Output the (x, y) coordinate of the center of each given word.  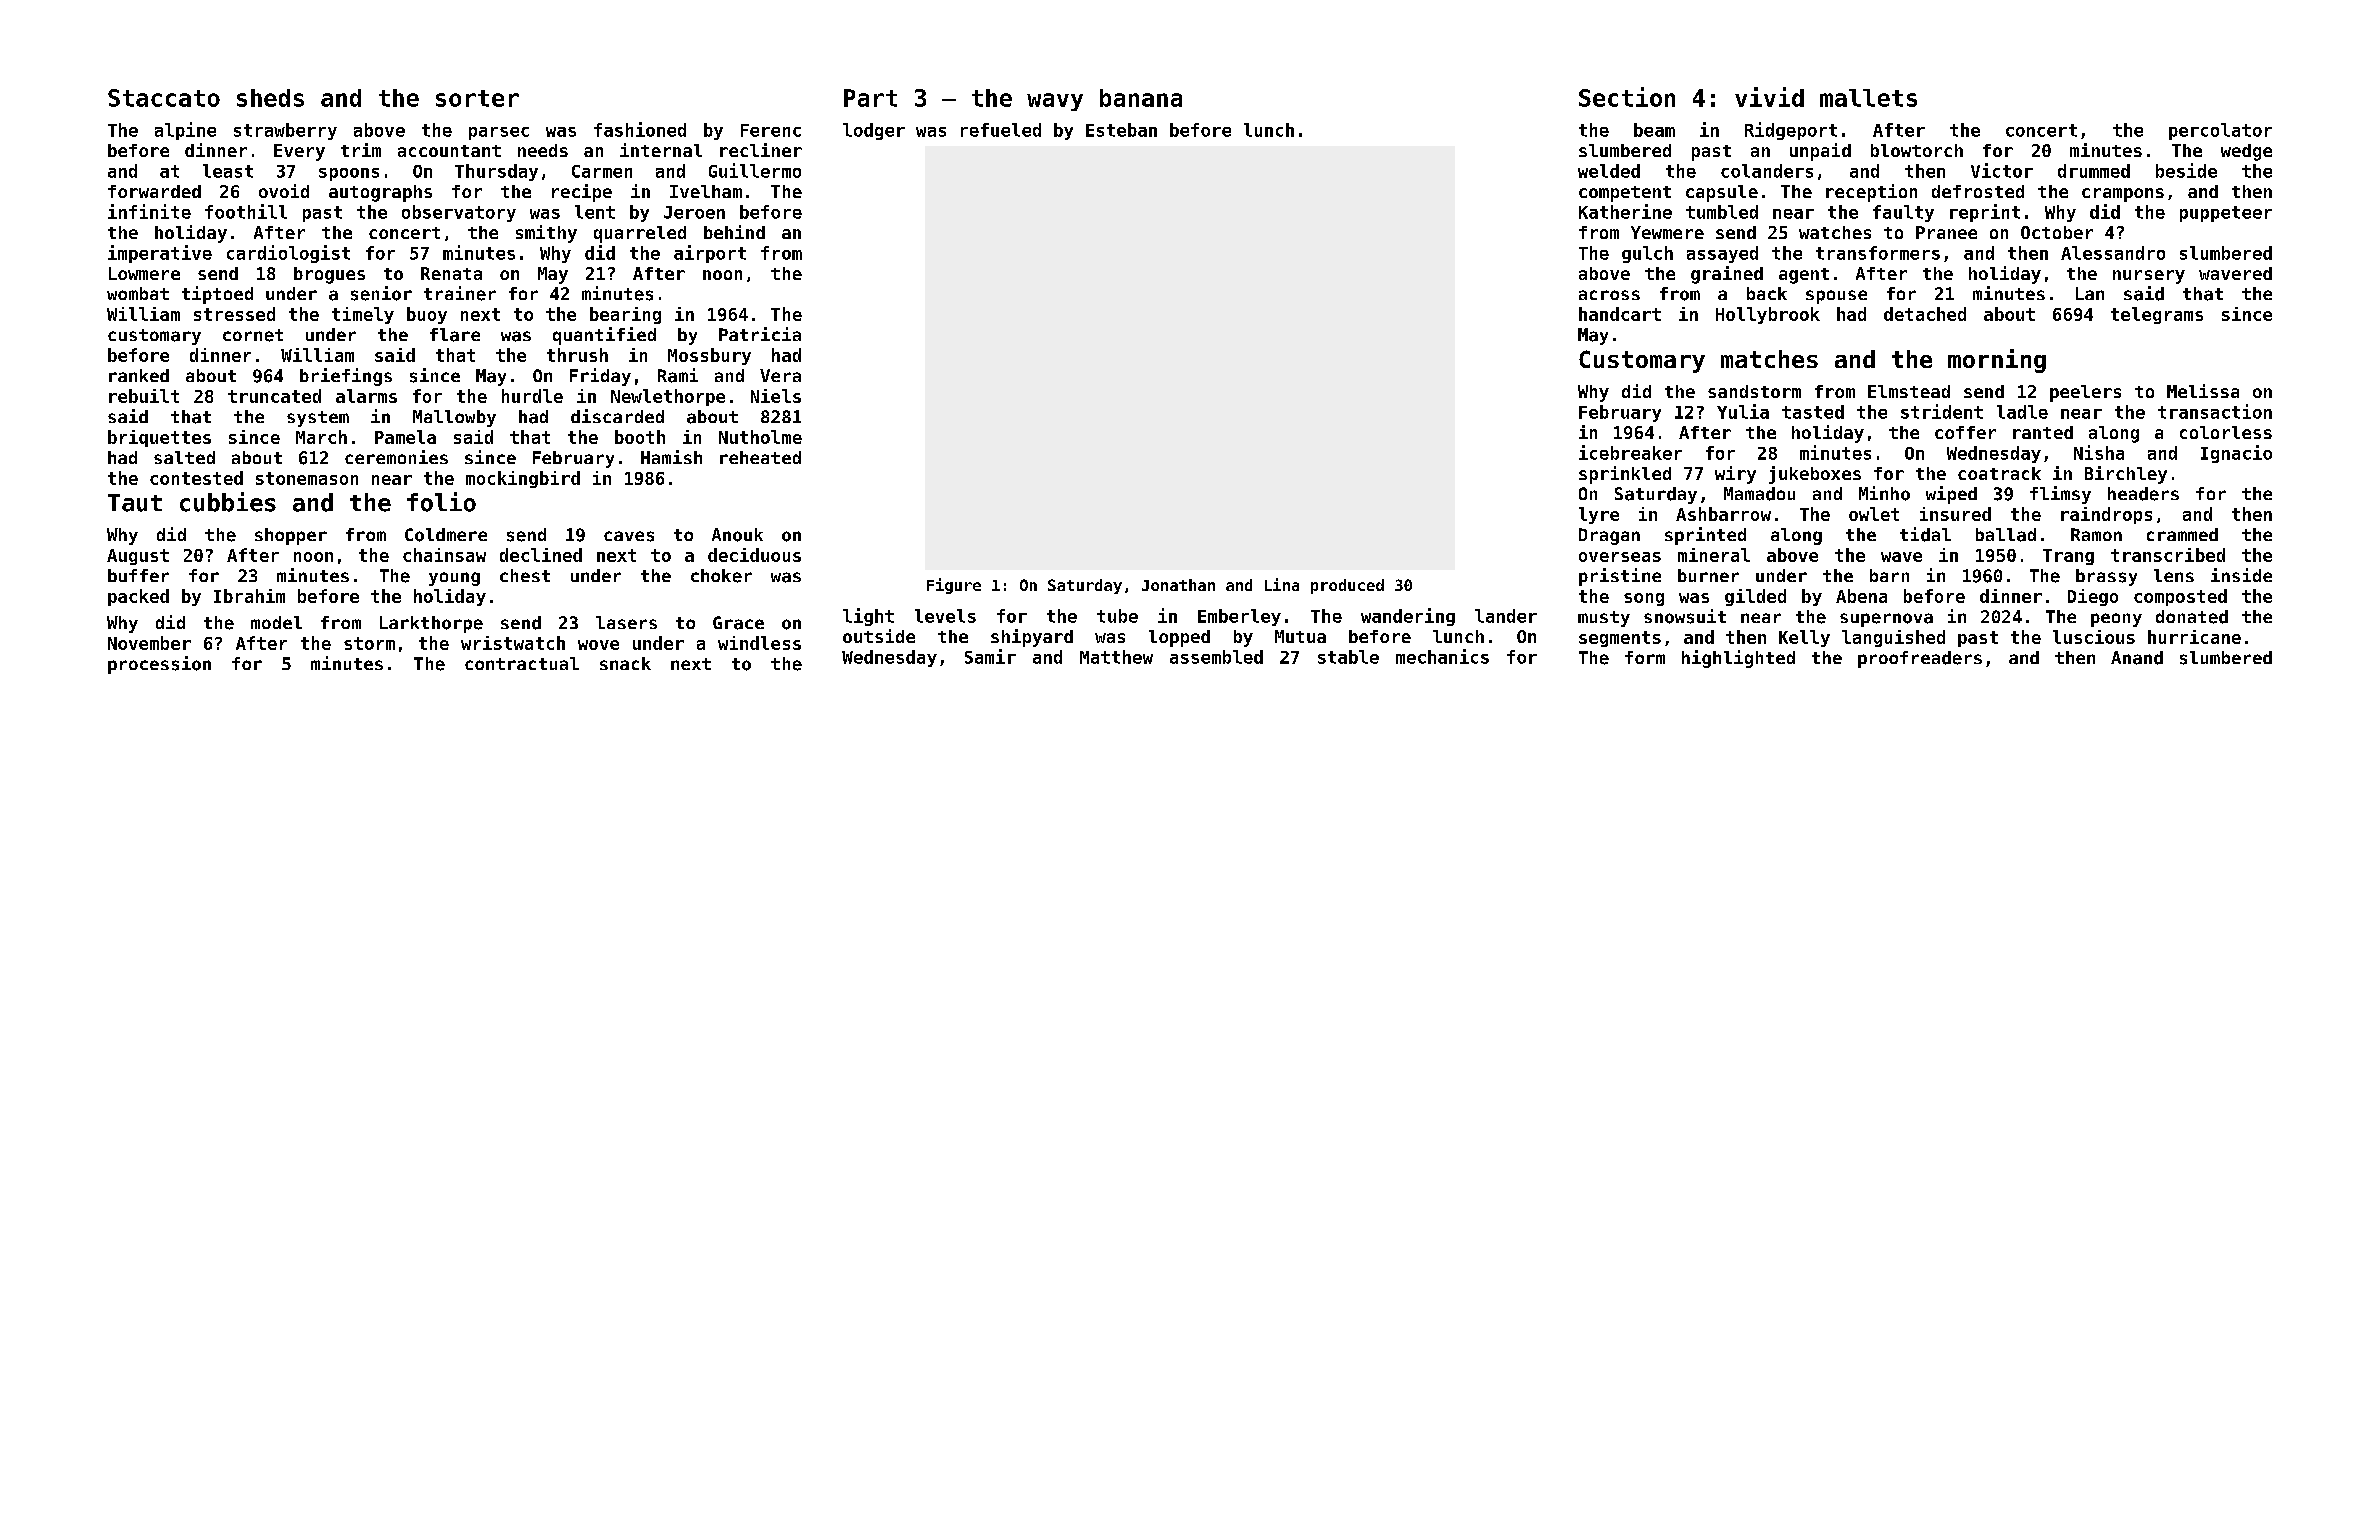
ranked (139, 375)
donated (2192, 617)
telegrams (2157, 315)
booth (640, 437)
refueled (1001, 130)
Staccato (164, 98)
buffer (138, 575)
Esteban (1121, 130)
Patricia (760, 334)
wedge (2246, 152)
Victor (2002, 170)
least (228, 171)
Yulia (1743, 411)
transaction (2215, 411)
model (276, 622)
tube (1117, 616)
